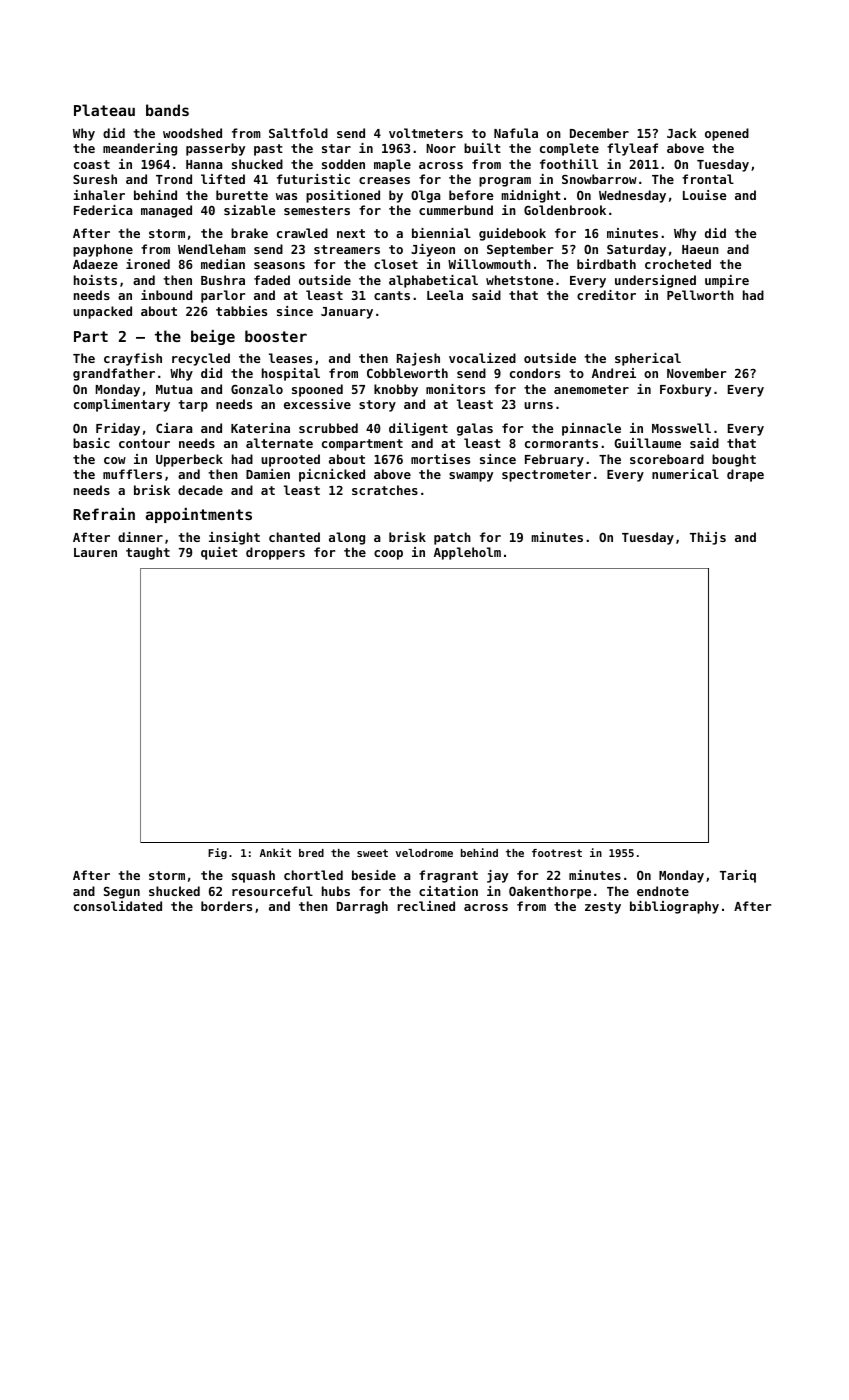 This screenshot has width=849, height=1400. Describe the element at coordinates (426, 196) in the screenshot. I see `Olga` at that location.
